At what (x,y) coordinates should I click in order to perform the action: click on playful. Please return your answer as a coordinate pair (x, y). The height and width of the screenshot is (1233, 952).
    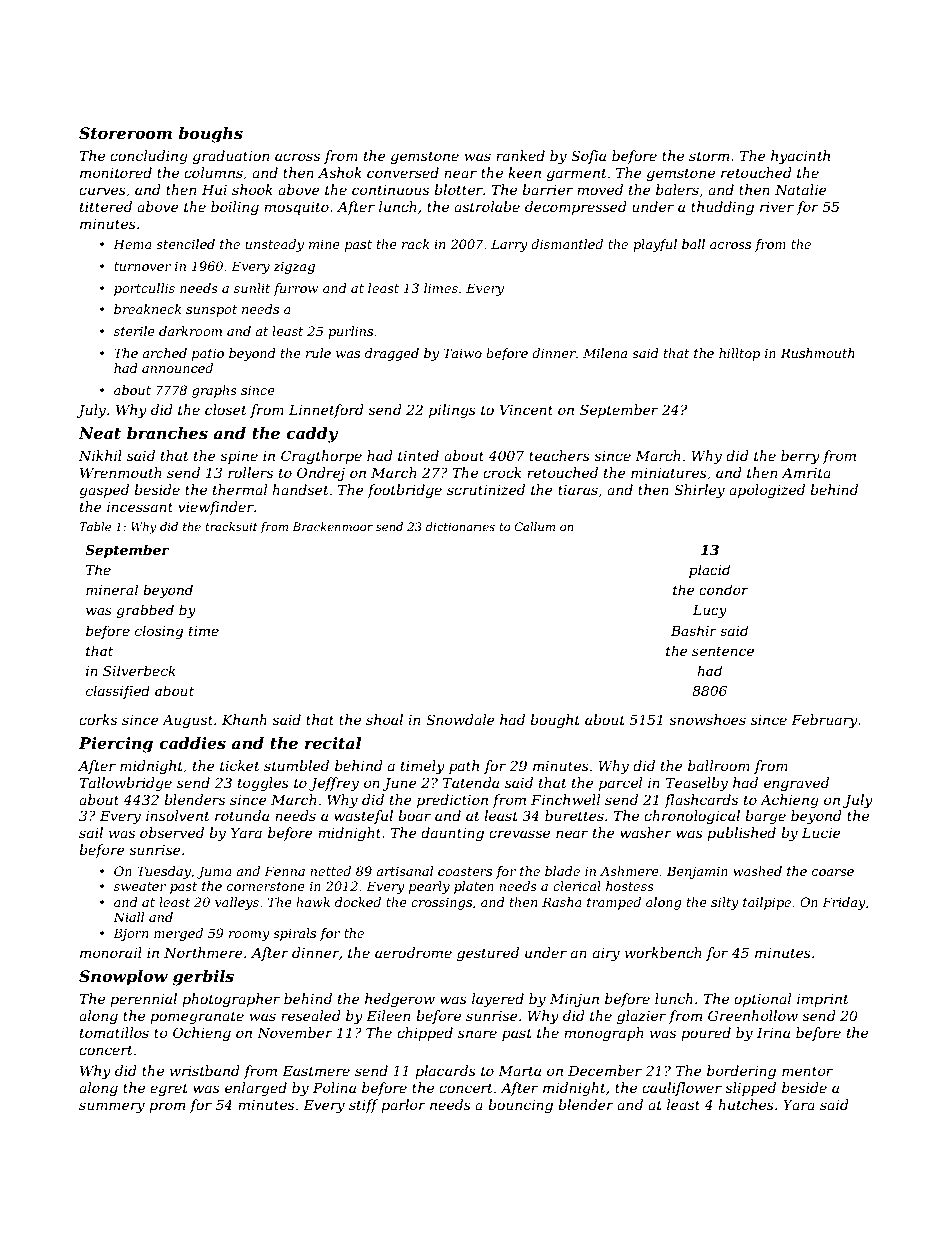
    Looking at the image, I should click on (655, 245).
